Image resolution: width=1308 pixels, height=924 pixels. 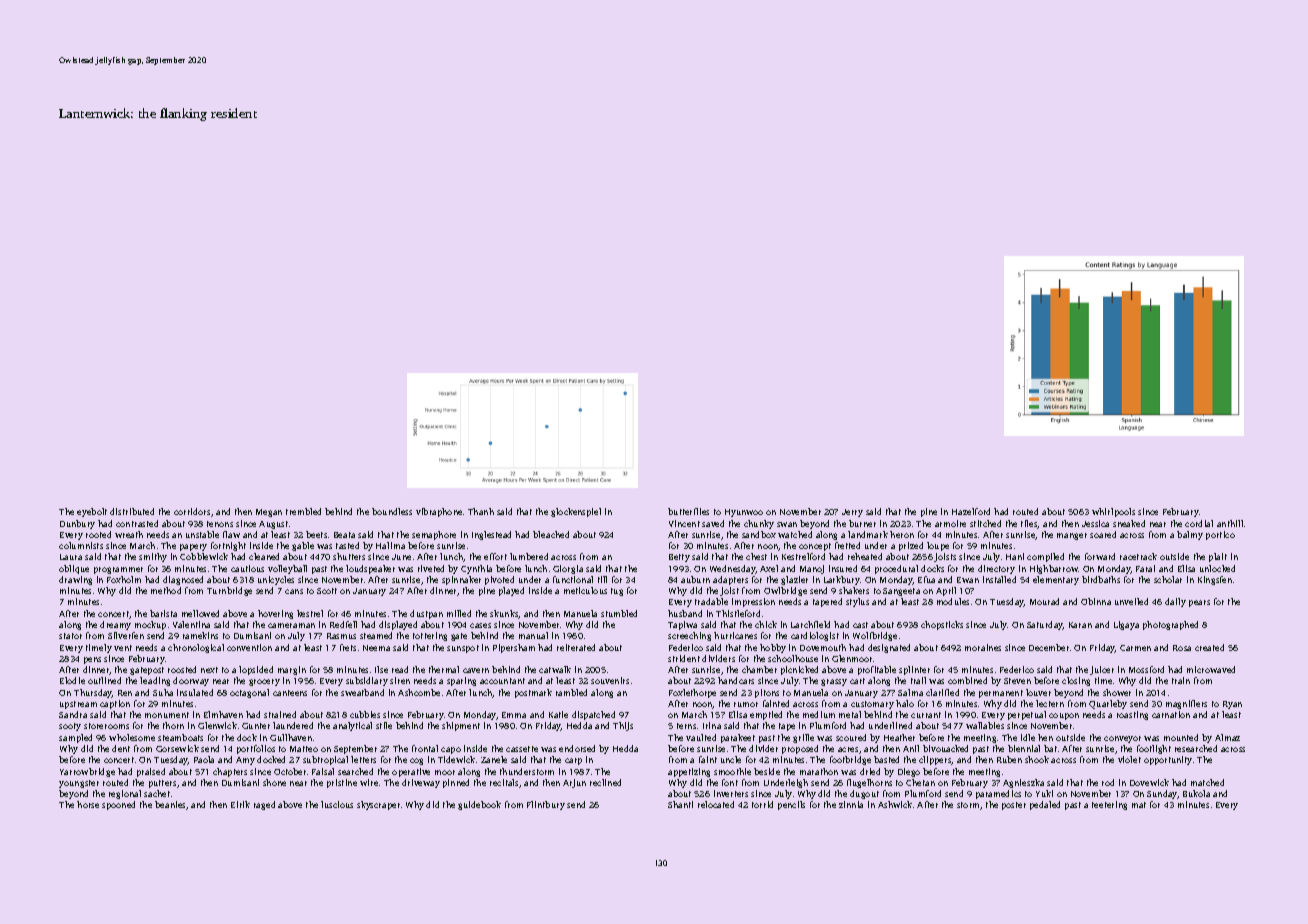 What do you see at coordinates (1190, 535) in the screenshot?
I see `balmy` at bounding box center [1190, 535].
